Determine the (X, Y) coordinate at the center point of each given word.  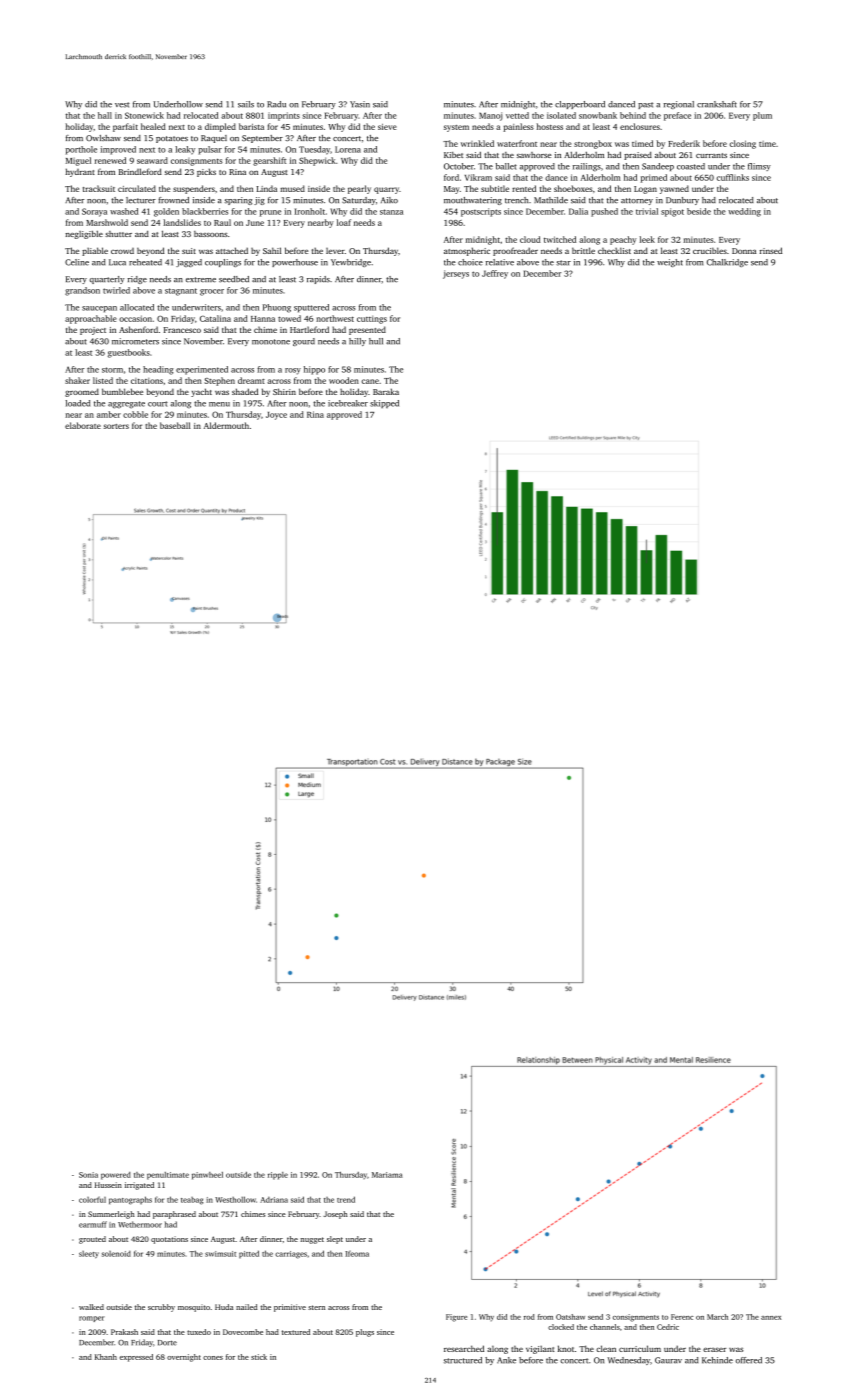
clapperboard (580, 105)
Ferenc (682, 1317)
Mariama (387, 1175)
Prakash (124, 1332)
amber (109, 414)
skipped (384, 404)
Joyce (276, 416)
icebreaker (348, 403)
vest (122, 105)
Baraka (386, 391)
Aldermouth (226, 425)
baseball (175, 425)
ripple (278, 1176)
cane (370, 381)
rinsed (771, 250)
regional (679, 105)
